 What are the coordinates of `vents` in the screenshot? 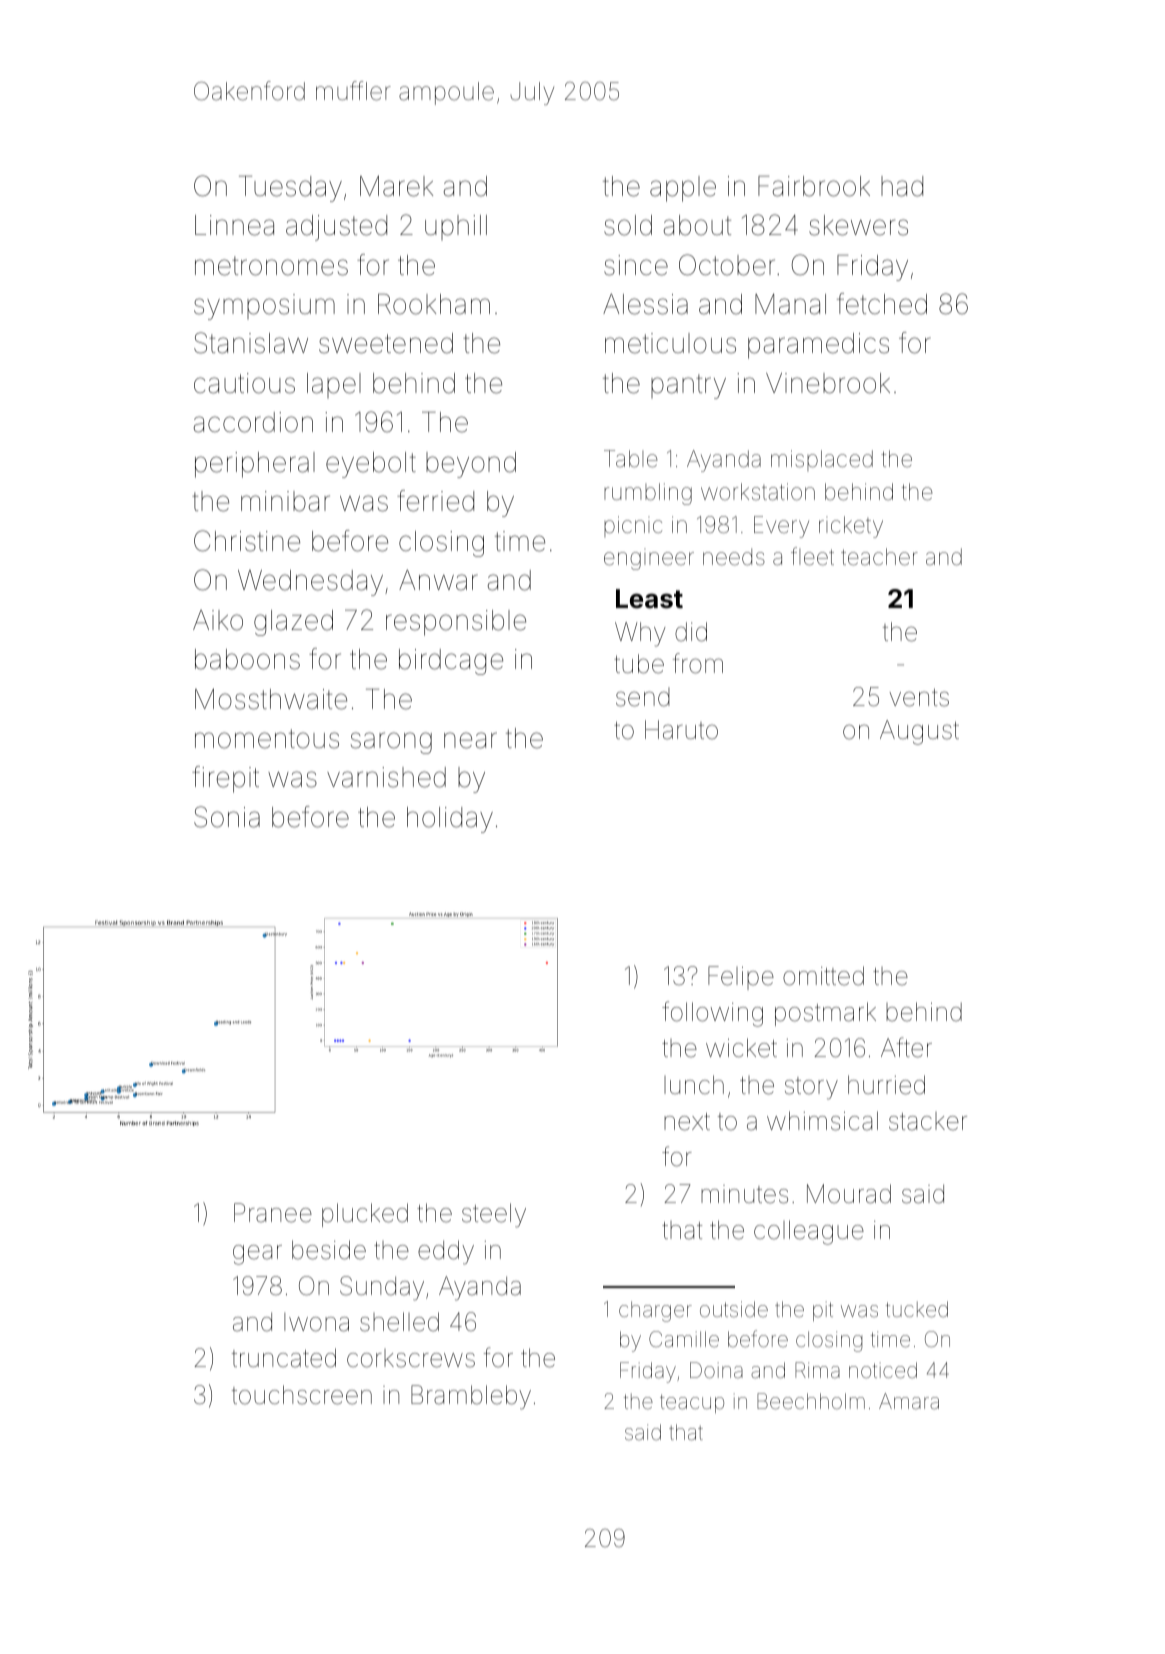 It's located at (919, 697).
